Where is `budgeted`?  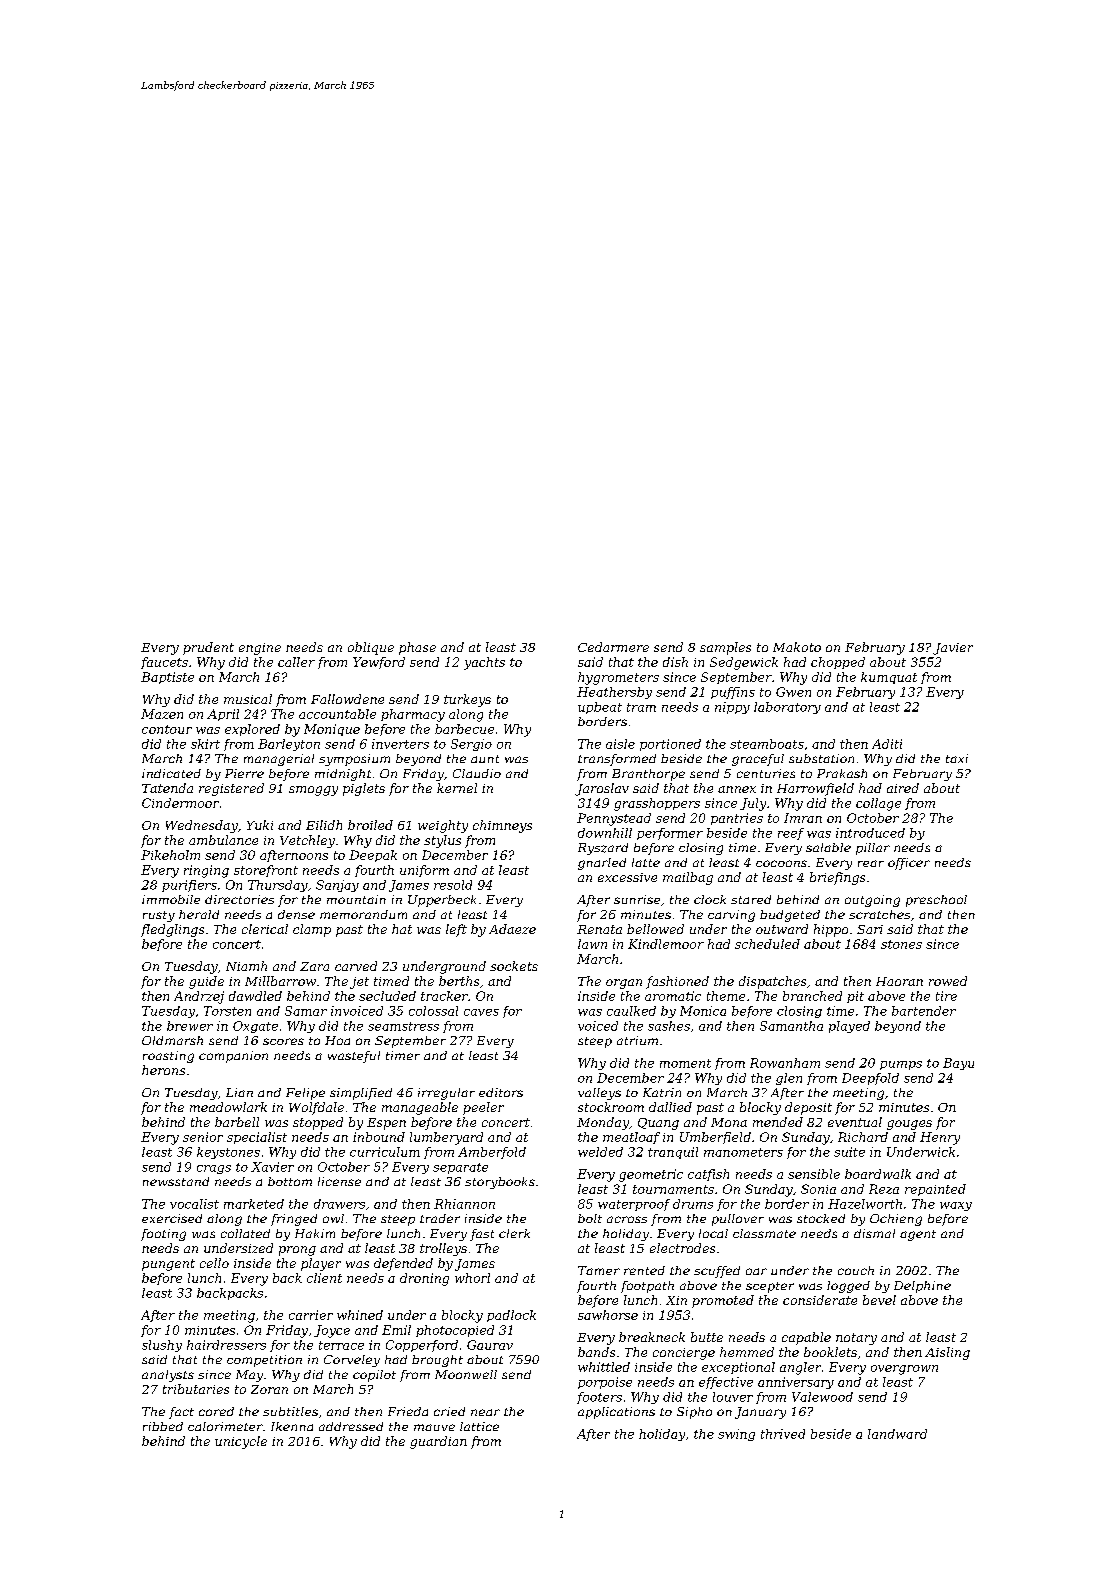 budgeted is located at coordinates (790, 916).
